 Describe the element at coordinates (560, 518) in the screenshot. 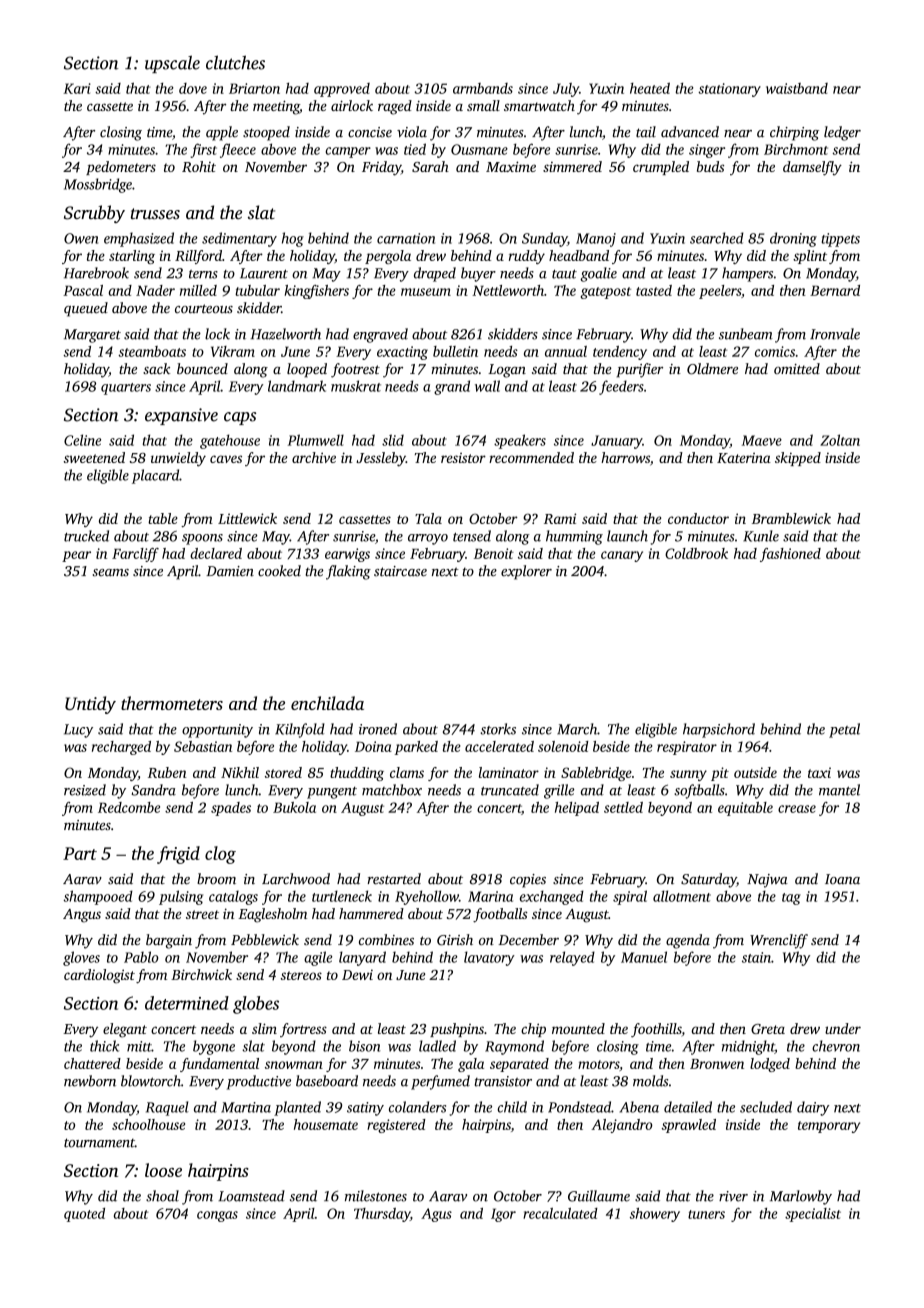

I see `Rami` at that location.
